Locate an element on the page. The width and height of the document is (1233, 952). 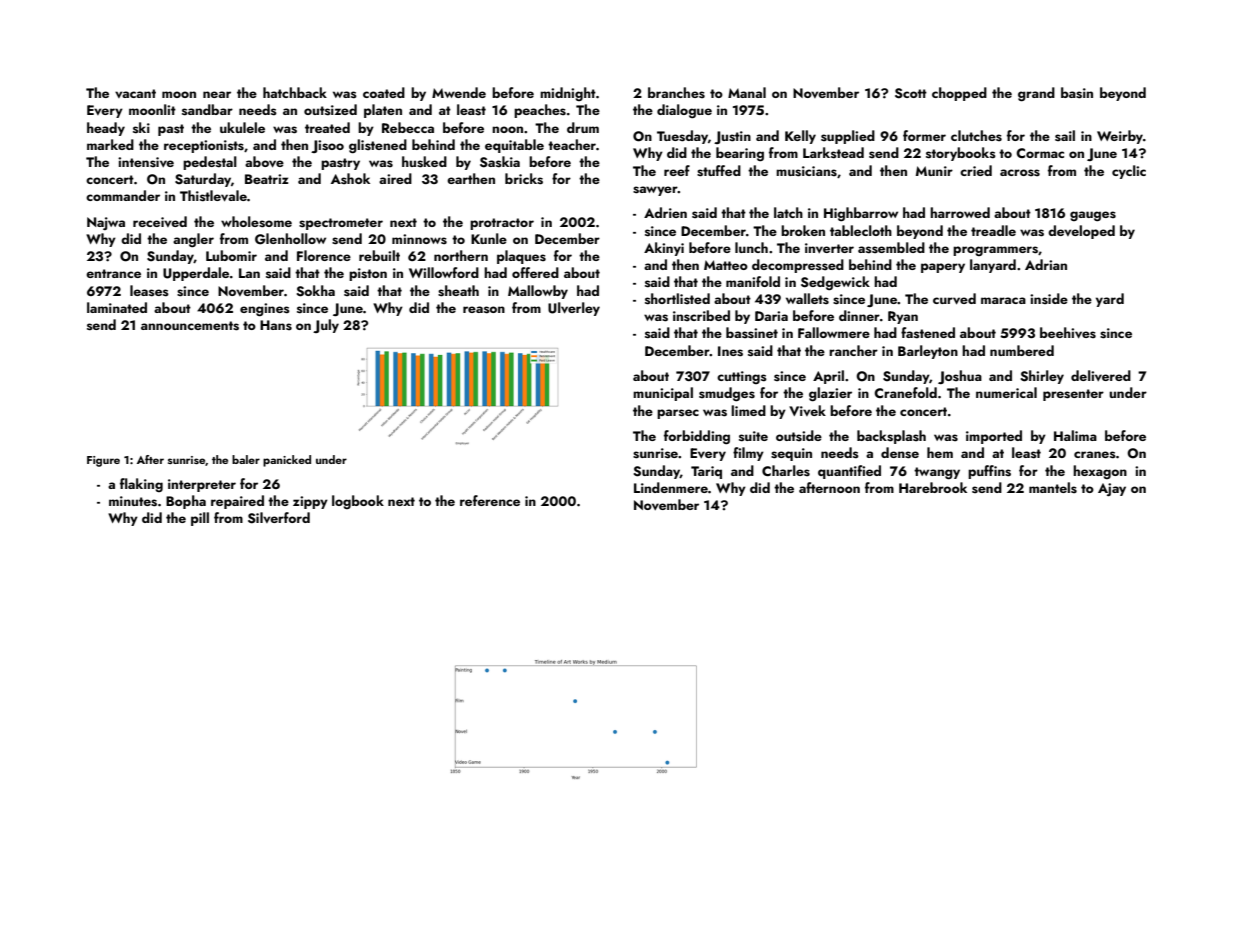
pill is located at coordinates (200, 519).
